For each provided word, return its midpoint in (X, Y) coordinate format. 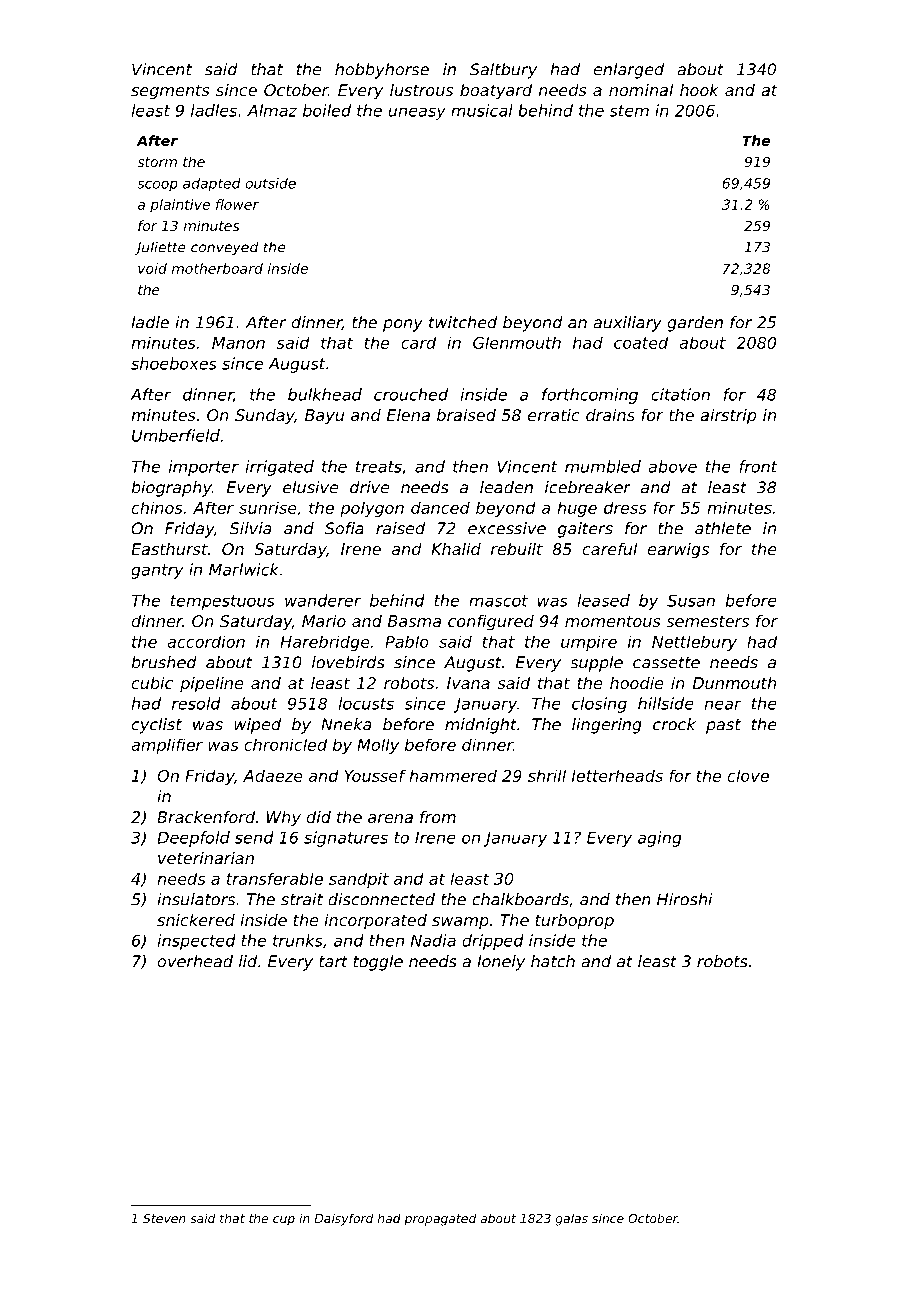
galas (572, 1219)
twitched (463, 322)
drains (610, 415)
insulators (196, 899)
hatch (553, 961)
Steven (164, 1218)
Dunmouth (734, 683)
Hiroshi (685, 899)
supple (596, 664)
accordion (206, 641)
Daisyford (343, 1219)
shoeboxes (174, 363)
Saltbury (503, 71)
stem (629, 111)
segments (170, 92)
